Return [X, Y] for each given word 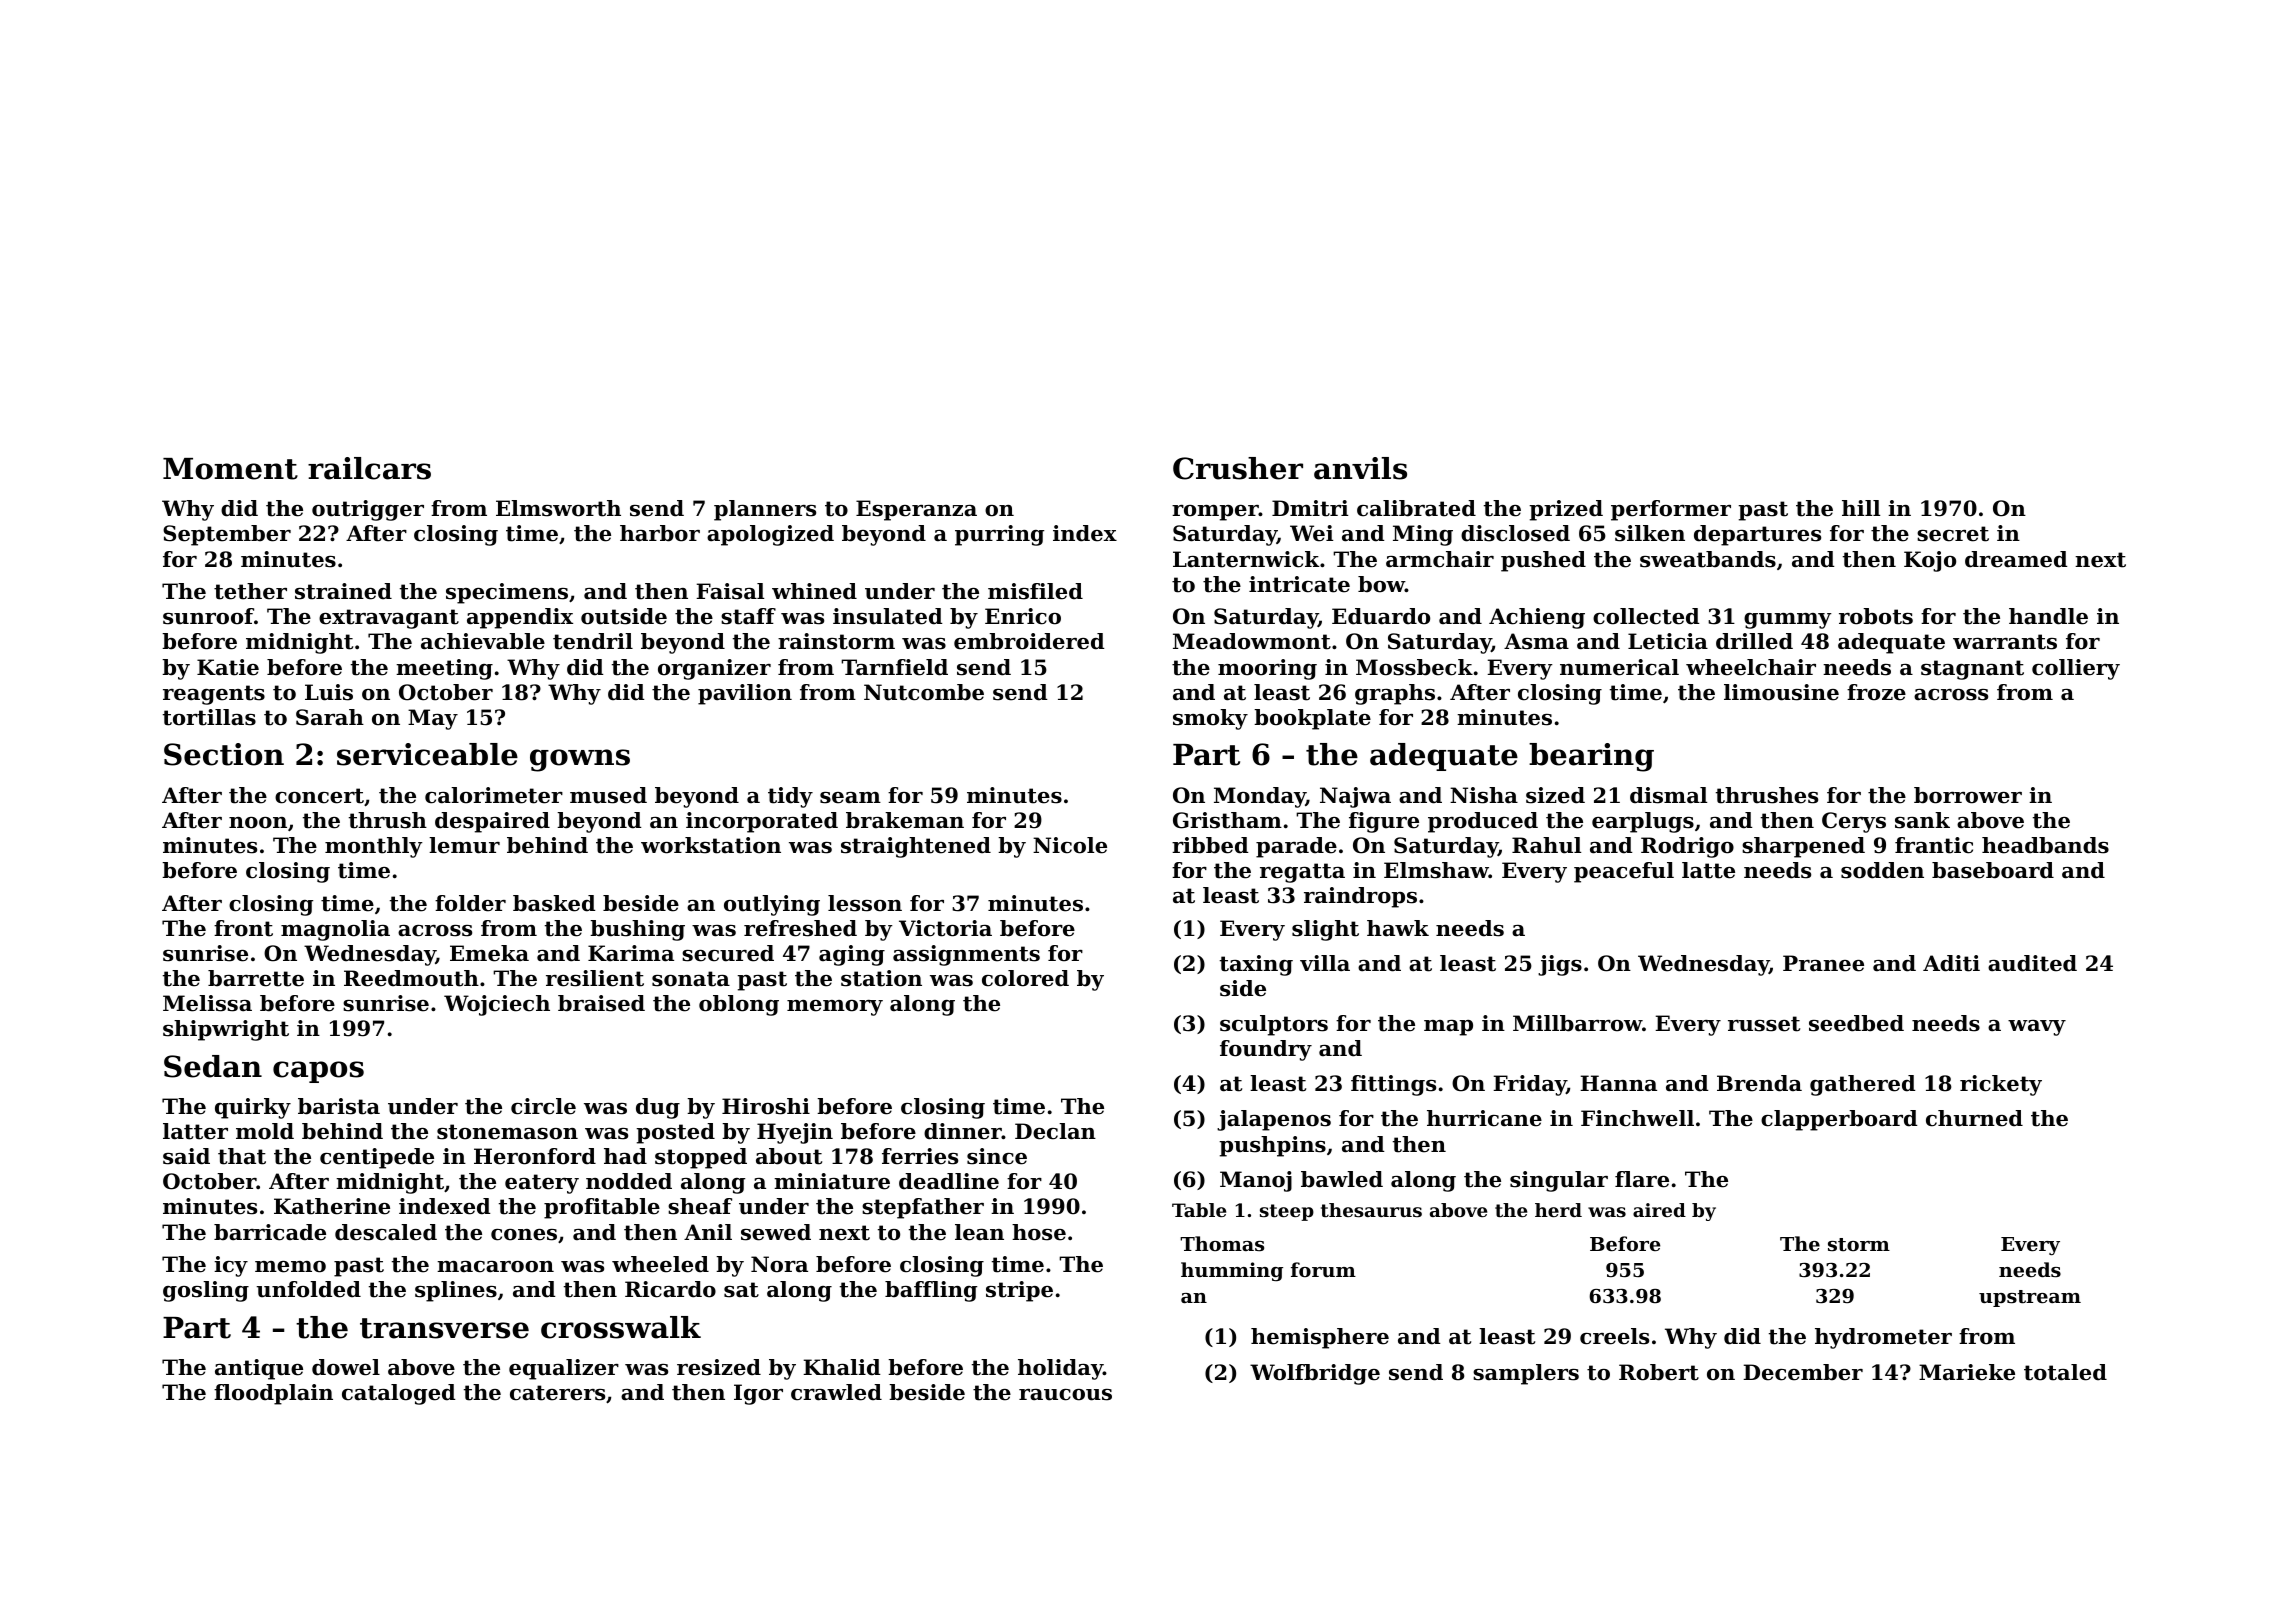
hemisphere [1320, 1338]
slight [1325, 930]
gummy [1788, 621]
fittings [1393, 1085]
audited [2032, 963]
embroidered [1029, 641]
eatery [542, 1184]
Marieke [1967, 1372]
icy [231, 1266]
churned [1974, 1118]
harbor [660, 533]
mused [608, 795]
